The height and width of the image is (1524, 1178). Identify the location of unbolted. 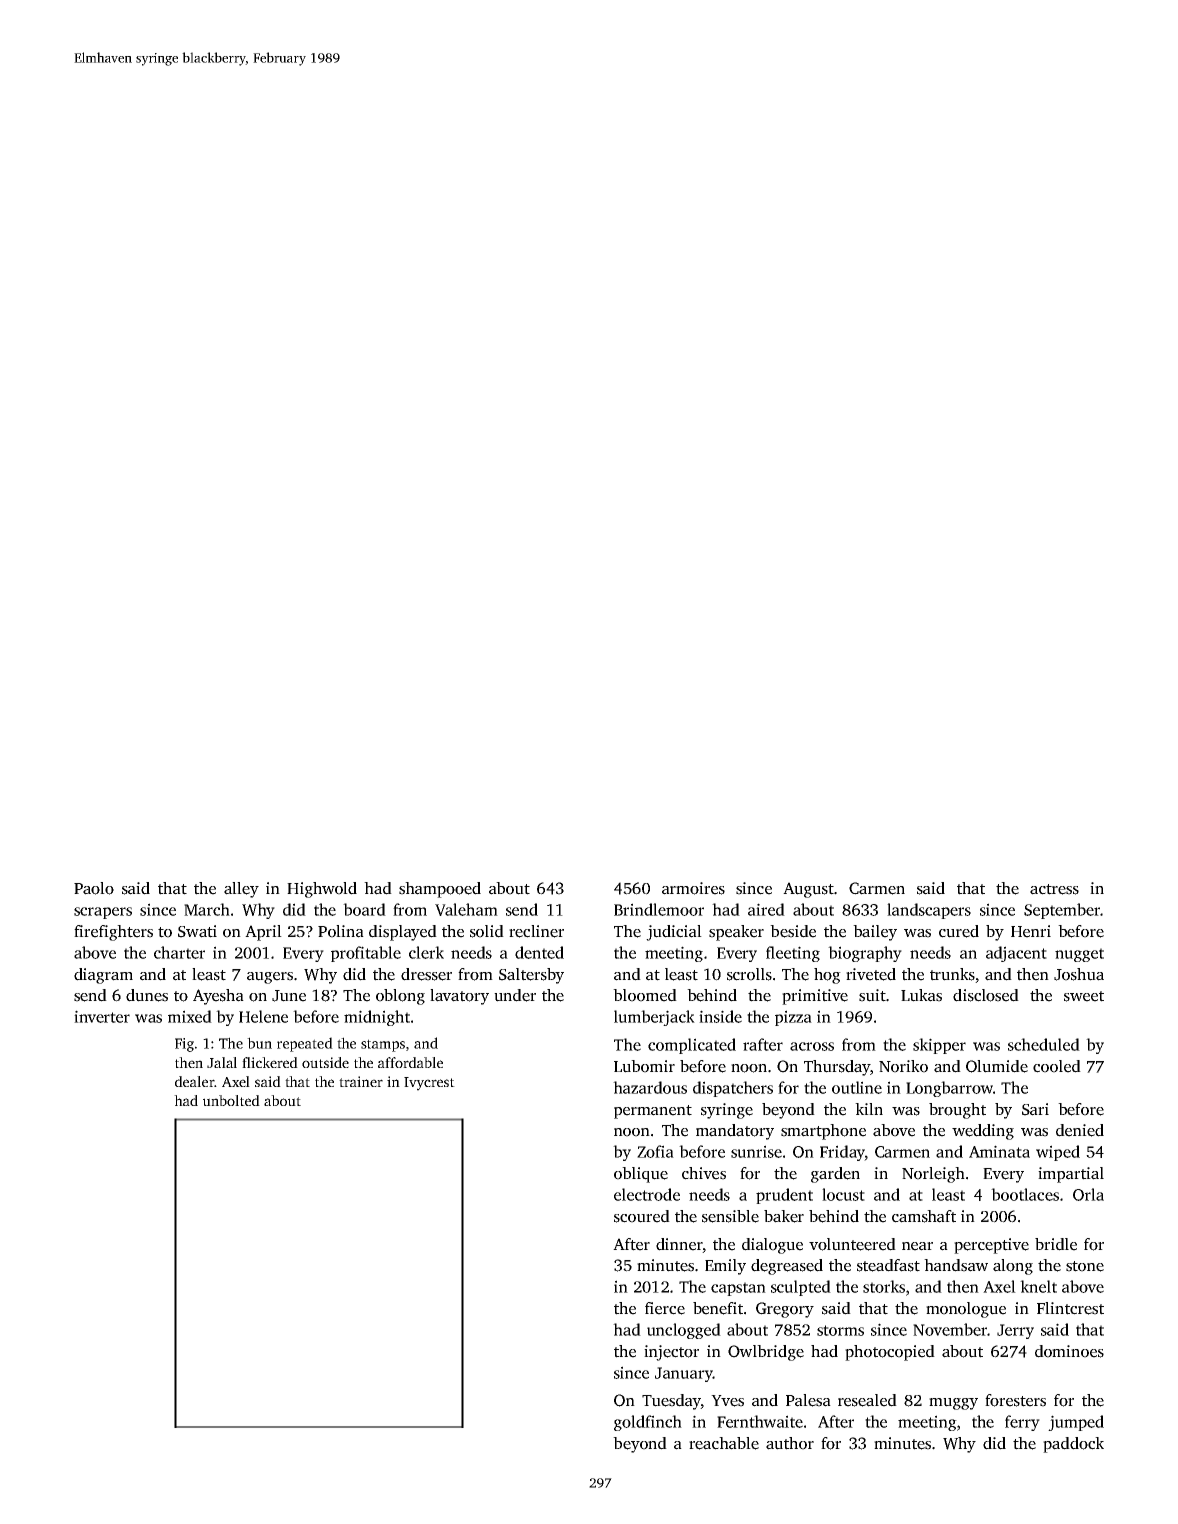
(231, 1100).
